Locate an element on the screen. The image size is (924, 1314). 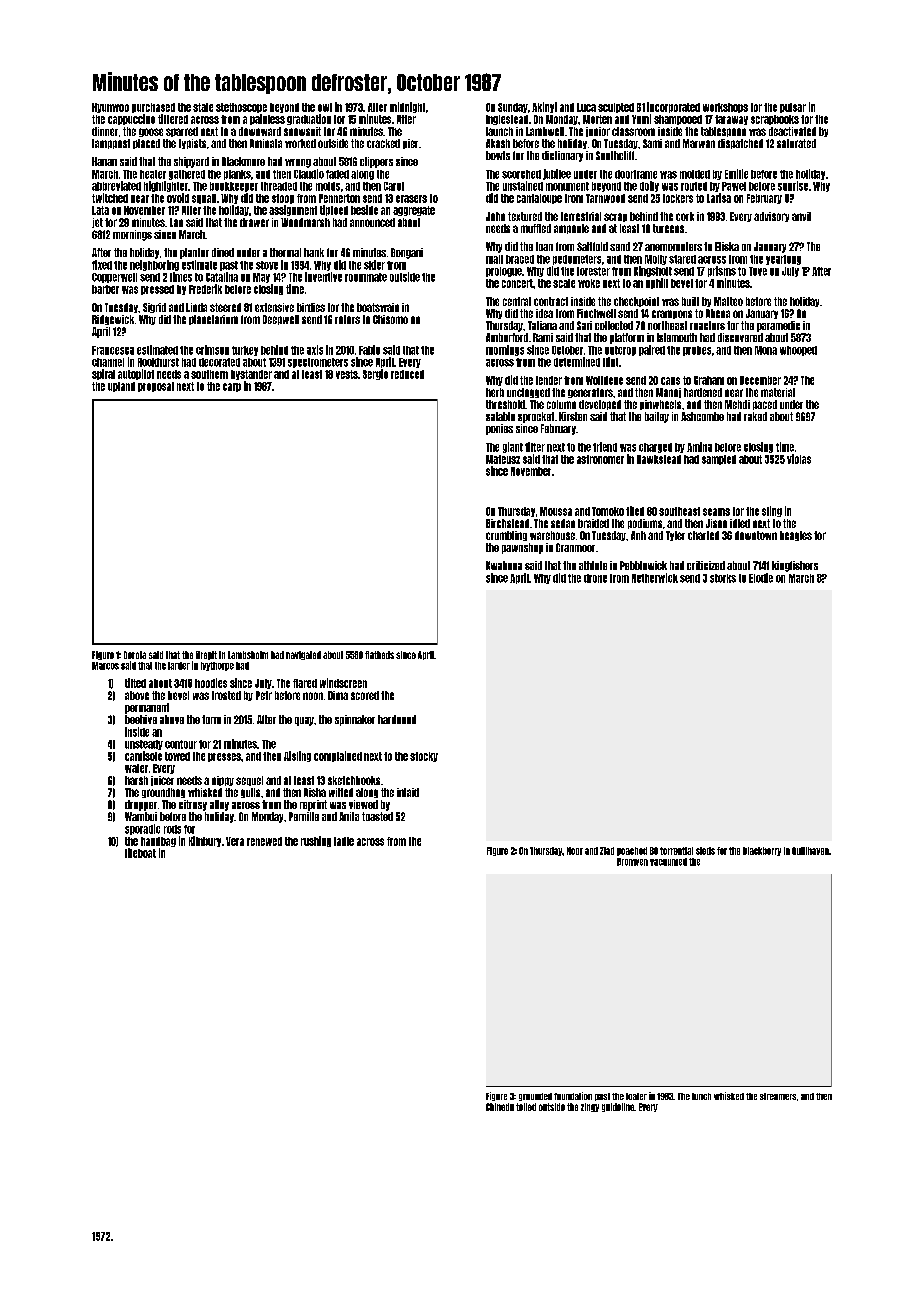
lifeboat is located at coordinates (140, 853).
